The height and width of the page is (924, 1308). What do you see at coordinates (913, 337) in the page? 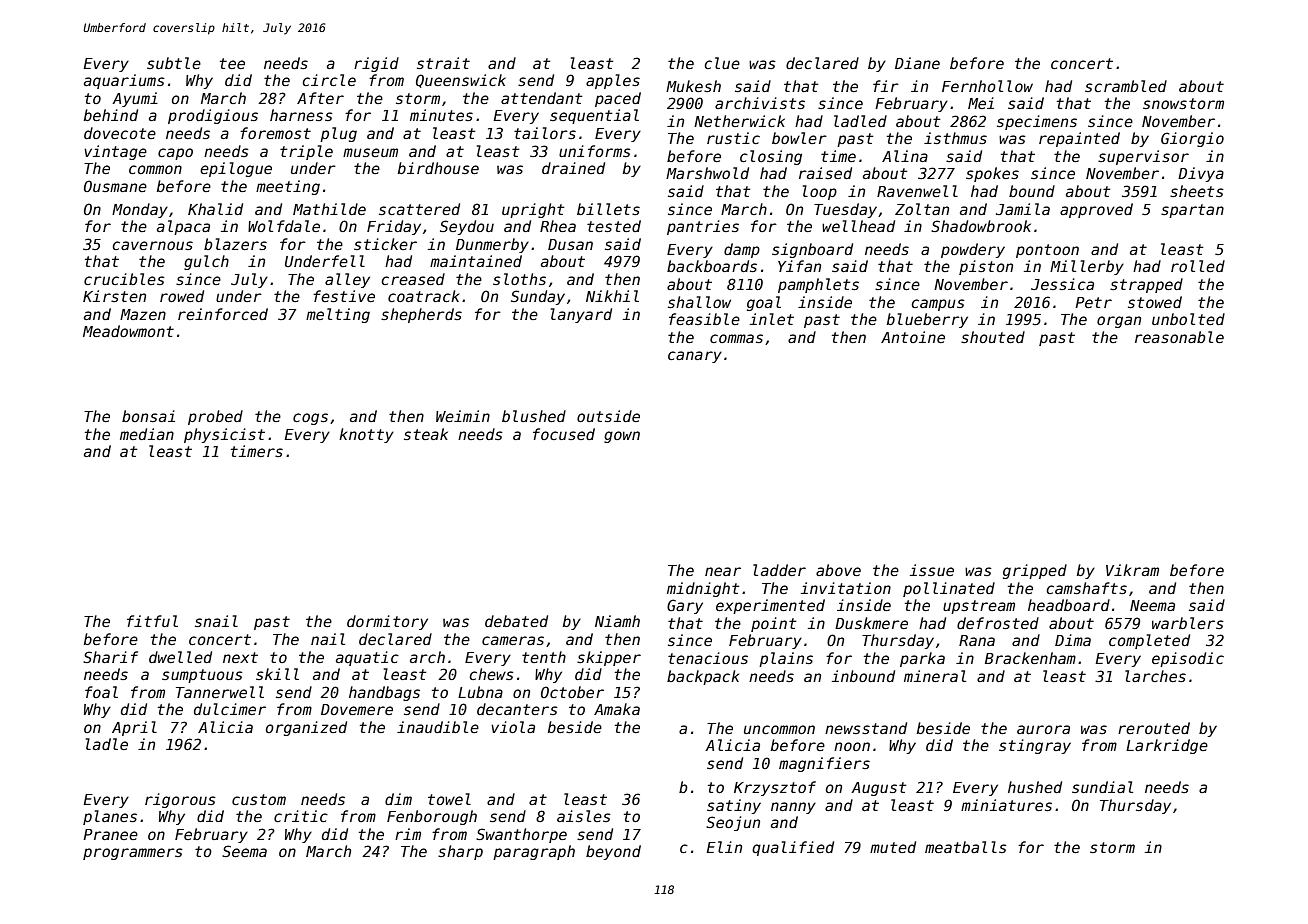
I see `Antoine` at bounding box center [913, 337].
